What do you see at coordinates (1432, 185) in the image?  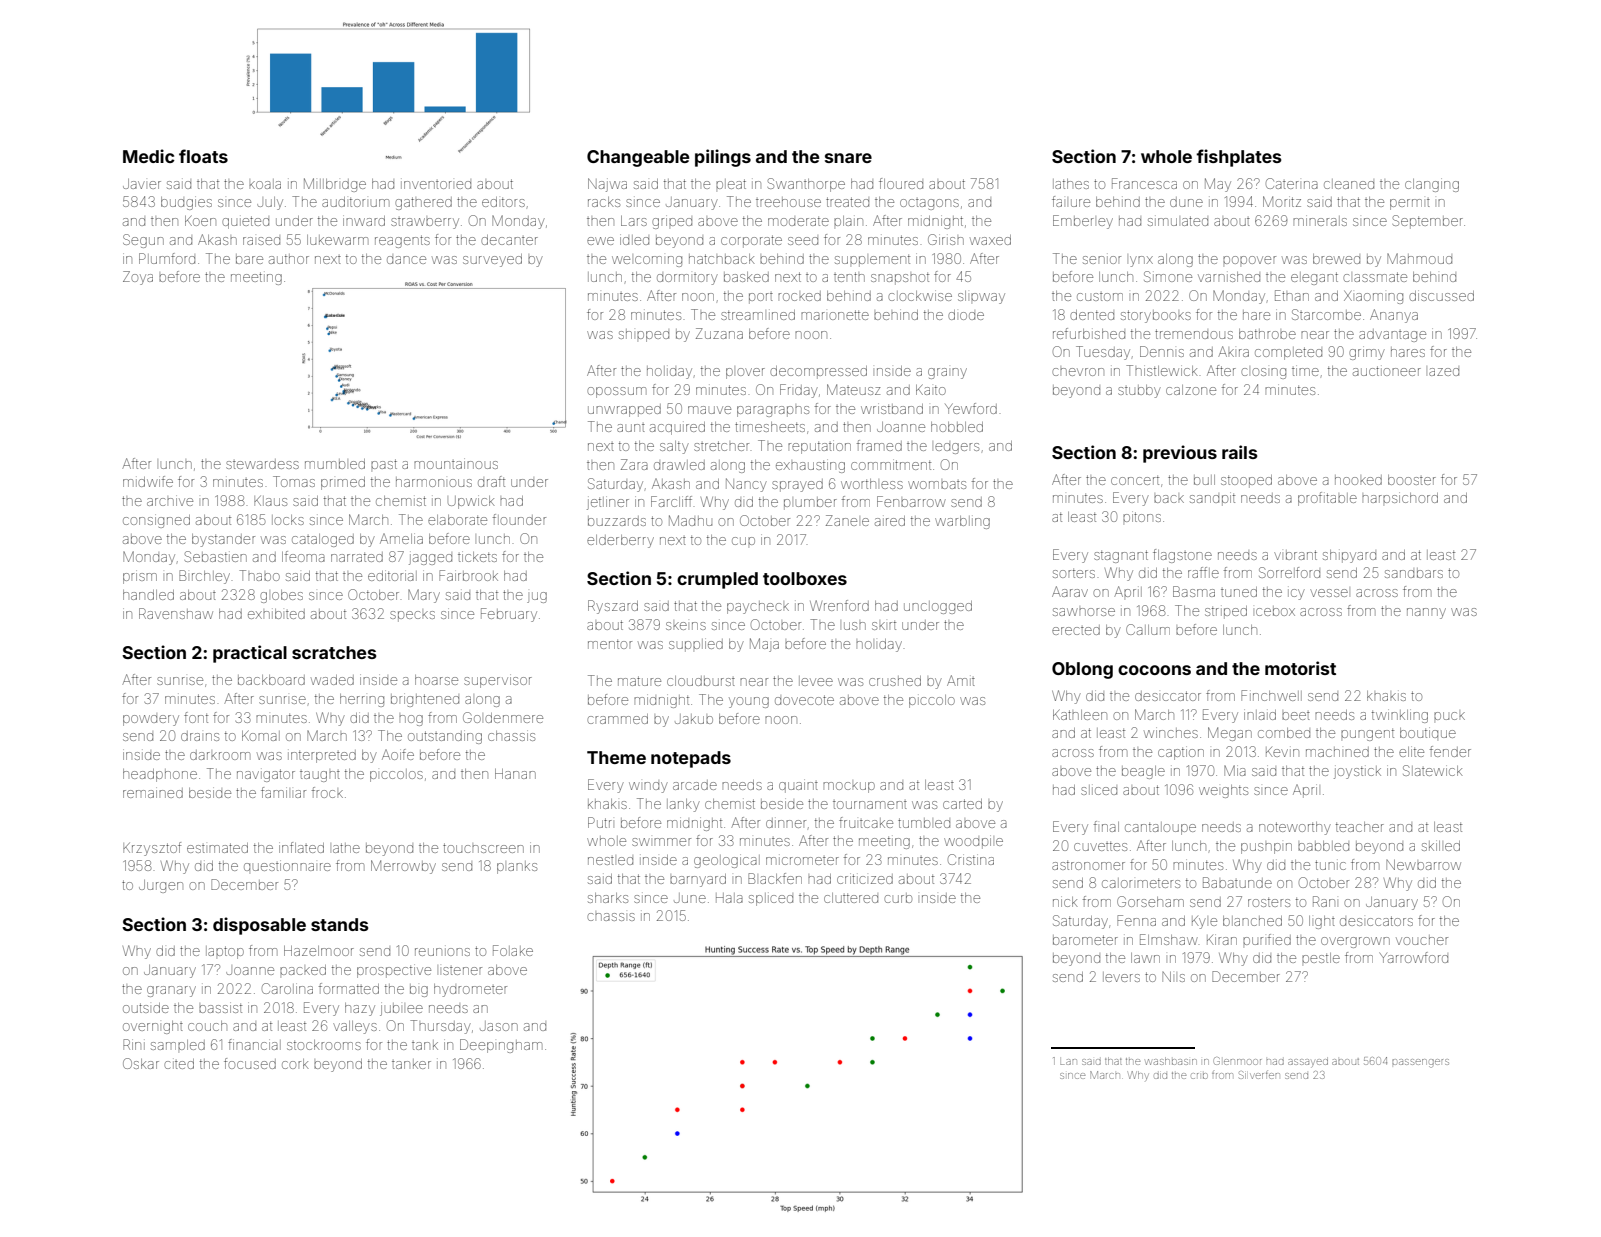 I see `clanging` at bounding box center [1432, 185].
